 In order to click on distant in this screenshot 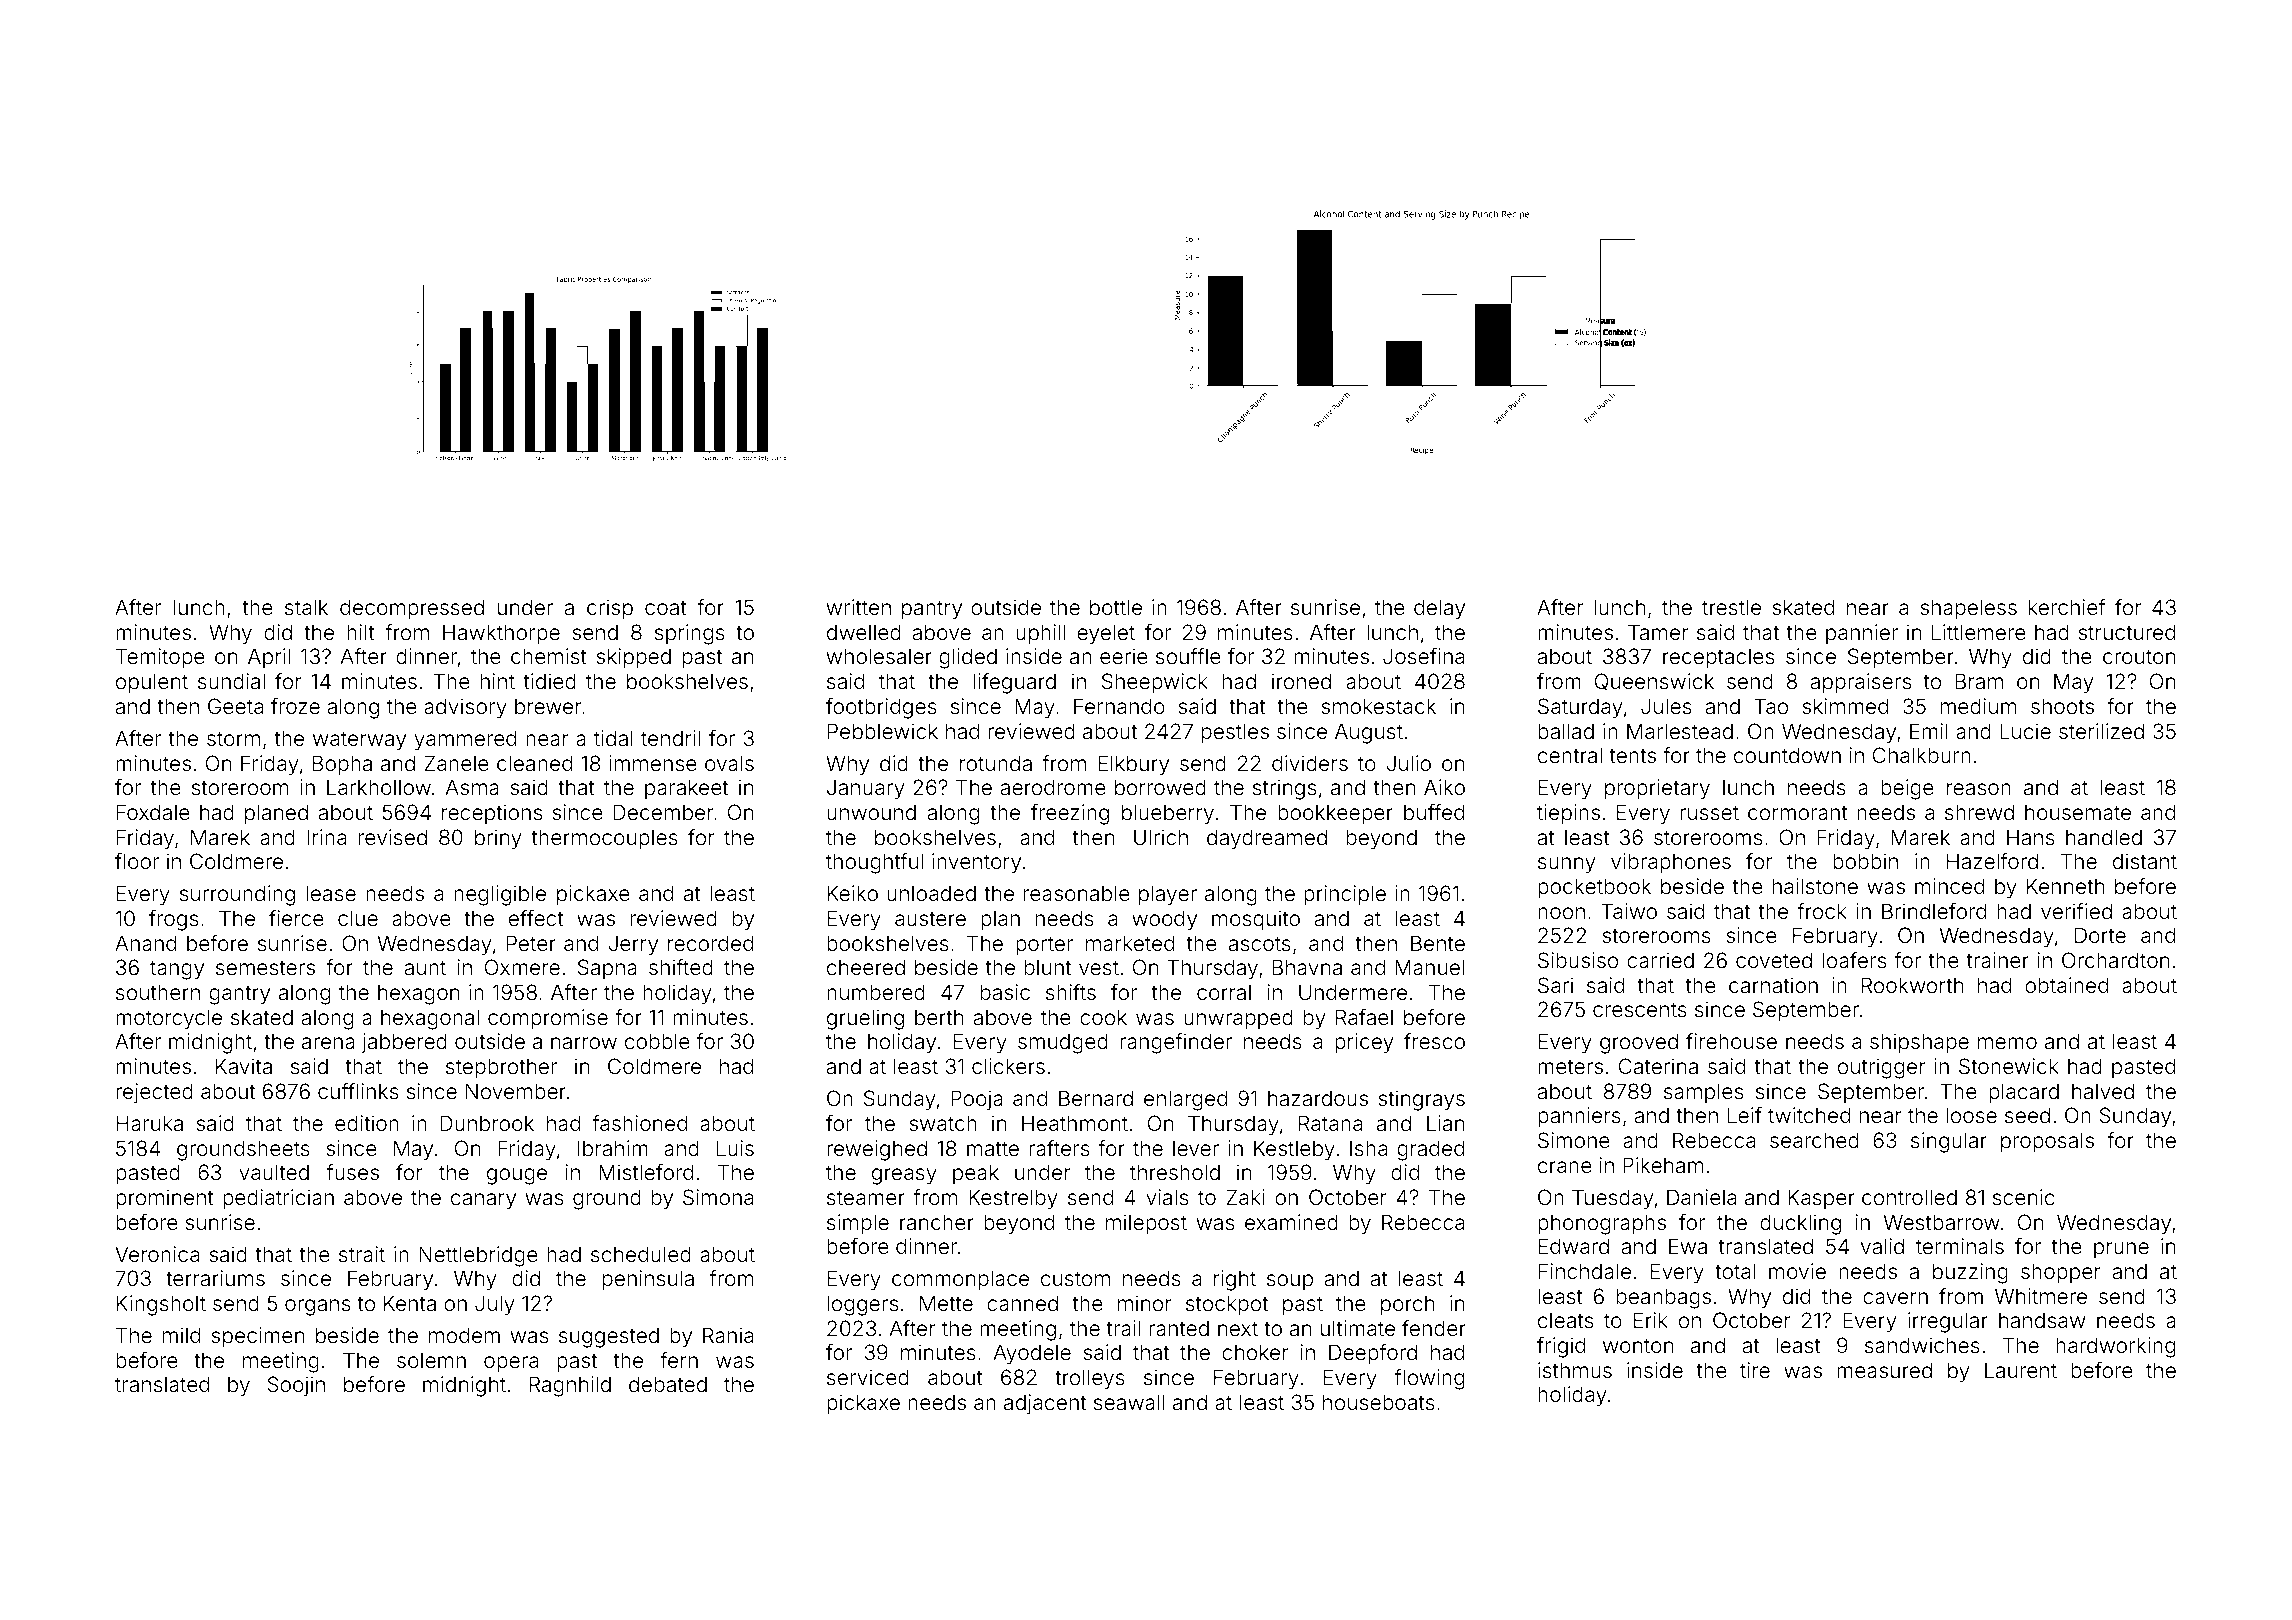, I will do `click(2145, 861)`.
